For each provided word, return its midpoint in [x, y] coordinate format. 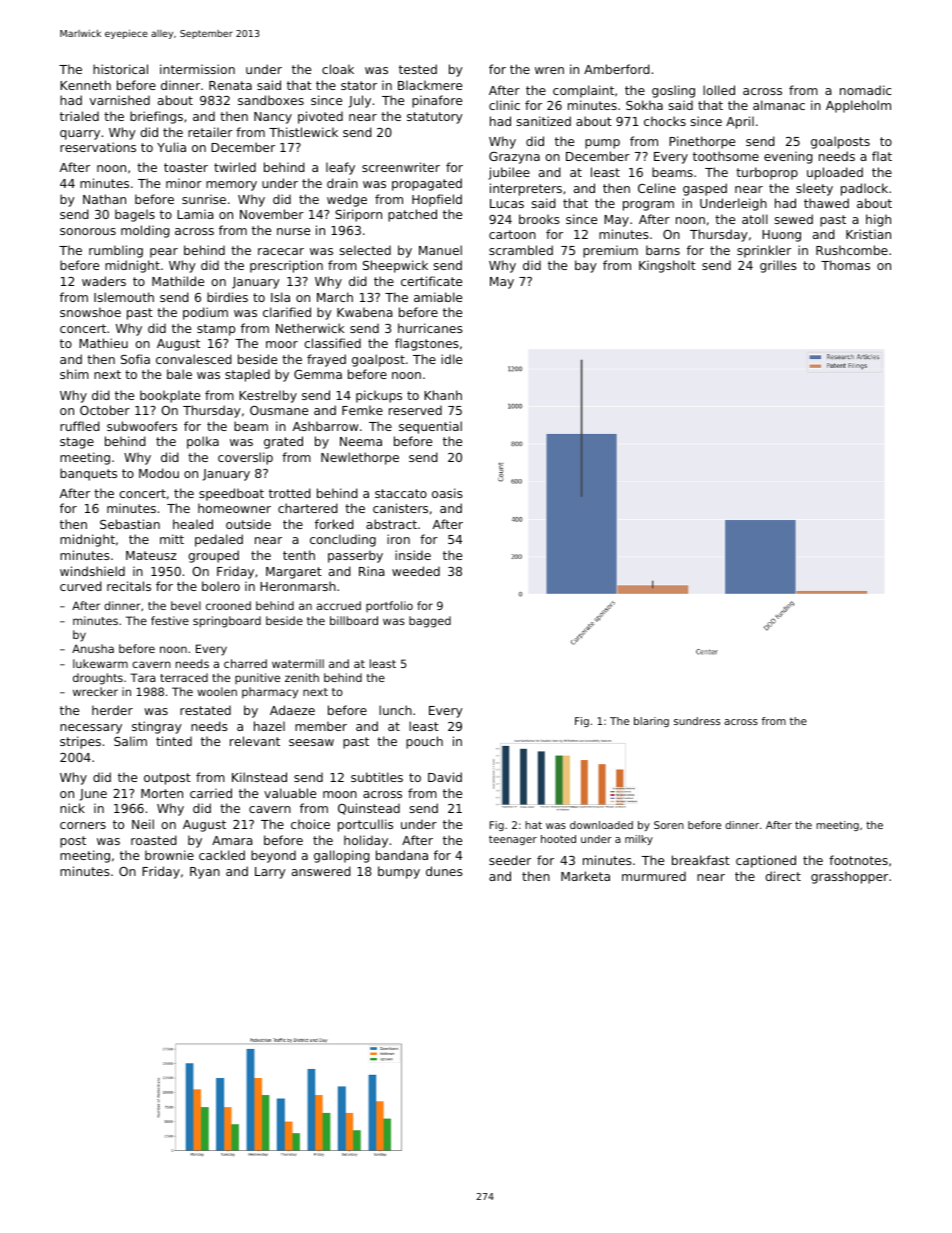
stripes [80, 742]
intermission [197, 69]
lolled [719, 90]
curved [81, 586]
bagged [430, 622]
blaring [651, 722]
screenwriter [401, 167]
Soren [669, 825]
